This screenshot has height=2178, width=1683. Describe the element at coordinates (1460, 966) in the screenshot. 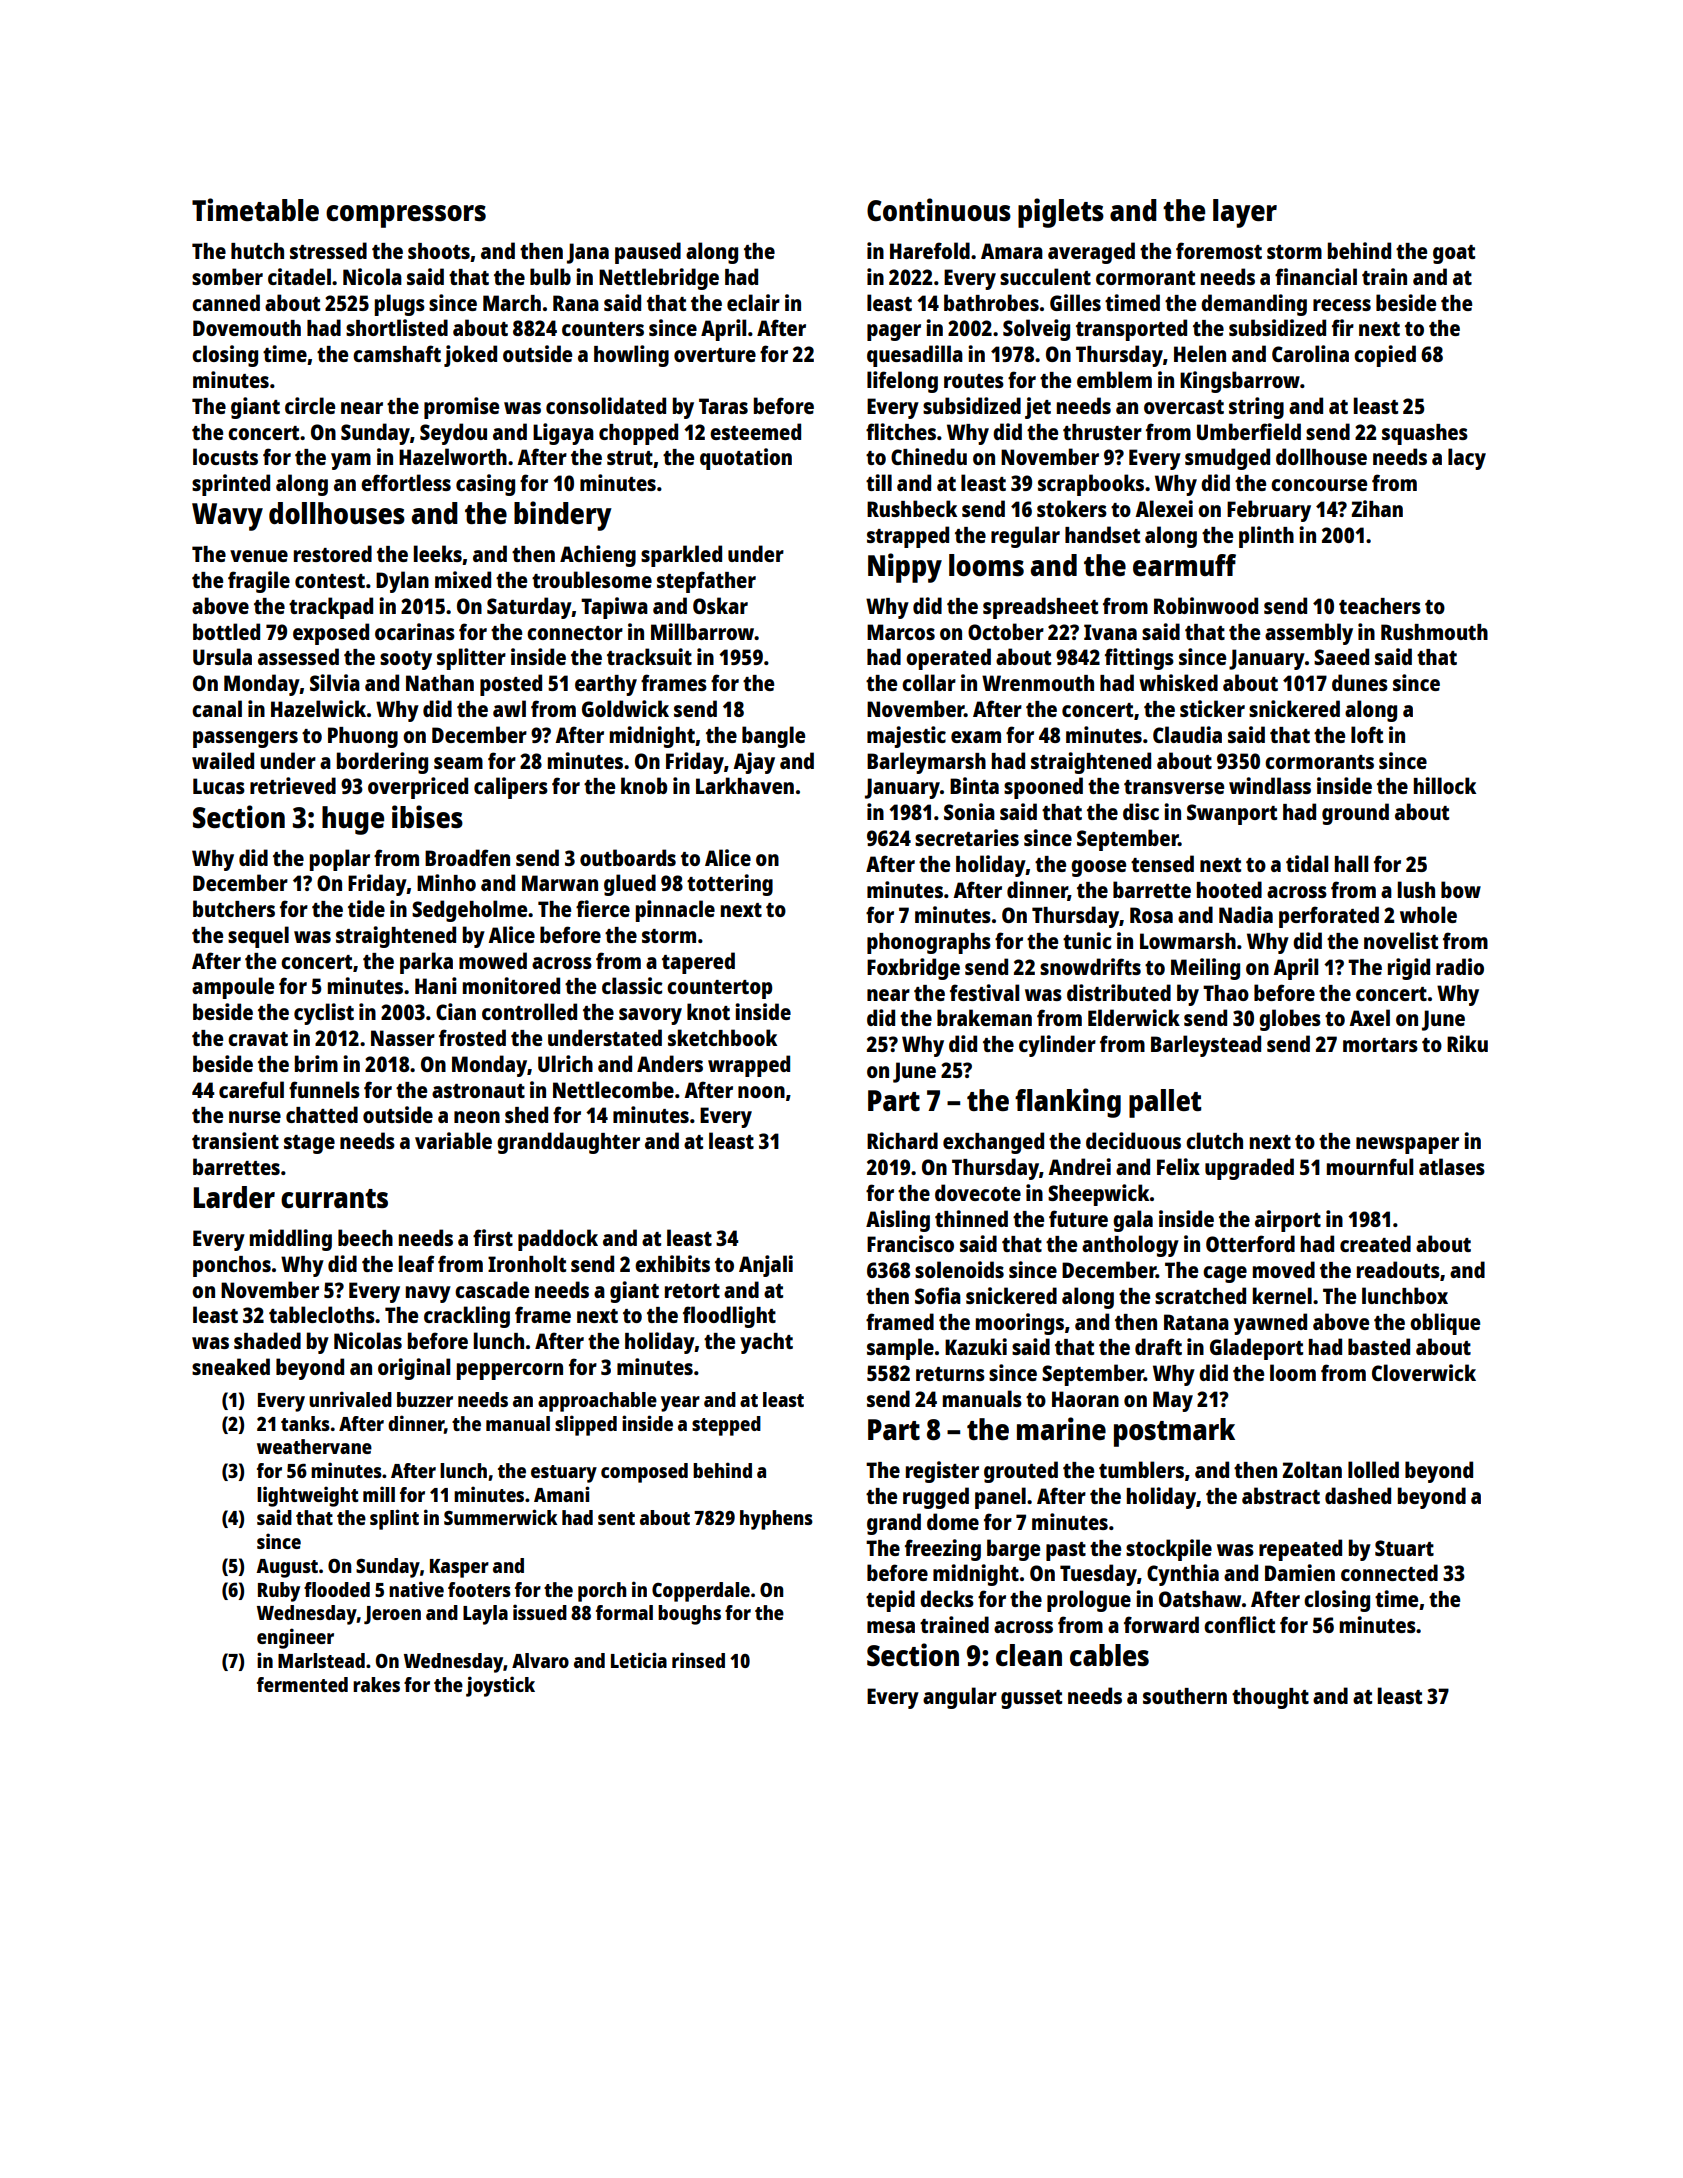

I see `radio` at that location.
